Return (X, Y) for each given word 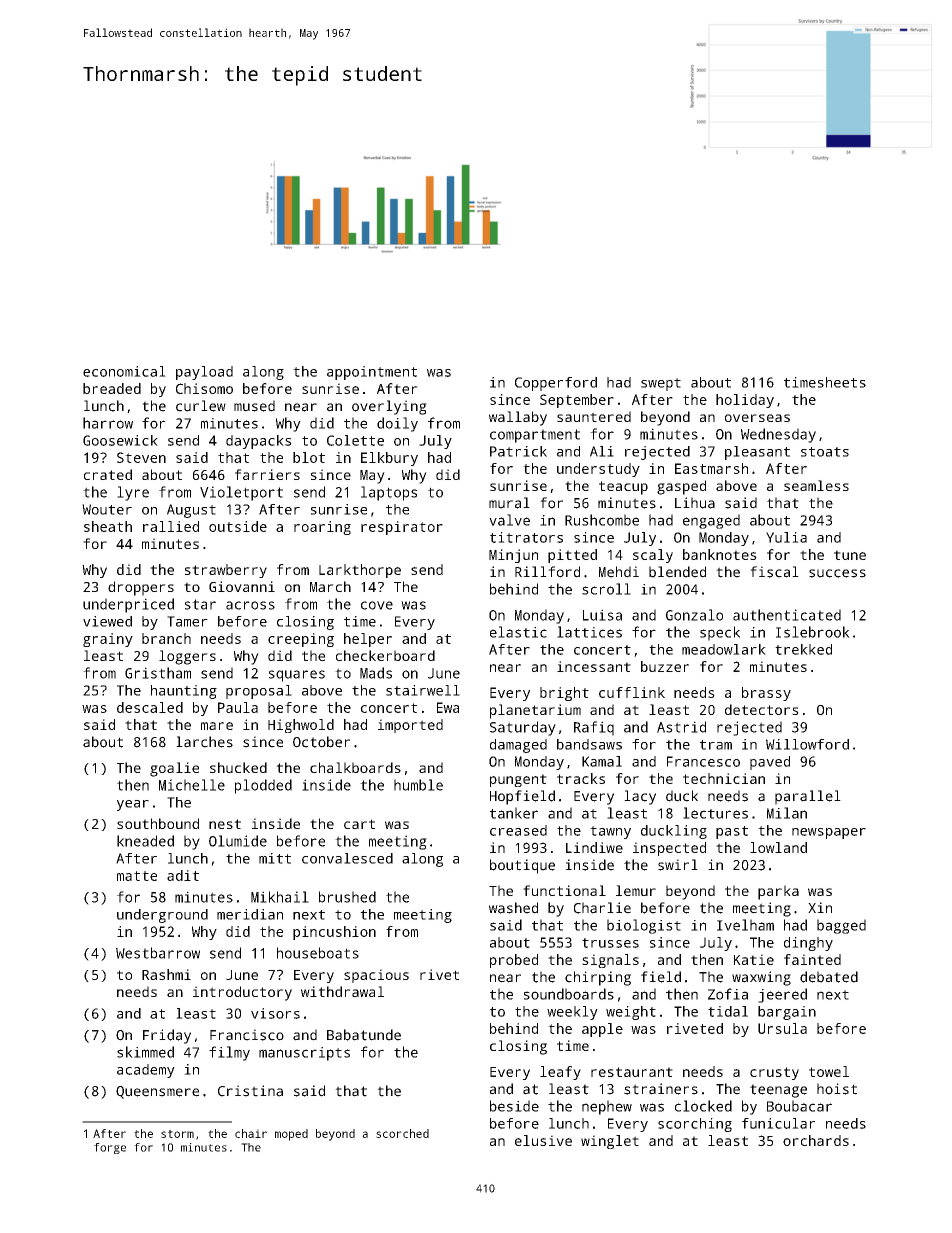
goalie (174, 769)
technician (724, 778)
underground (162, 916)
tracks (581, 778)
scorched (402, 1133)
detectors (762, 709)
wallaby (518, 418)
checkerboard (385, 655)
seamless (816, 485)
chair (251, 1133)
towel (829, 1071)
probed (514, 961)
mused (254, 406)
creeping (301, 640)
